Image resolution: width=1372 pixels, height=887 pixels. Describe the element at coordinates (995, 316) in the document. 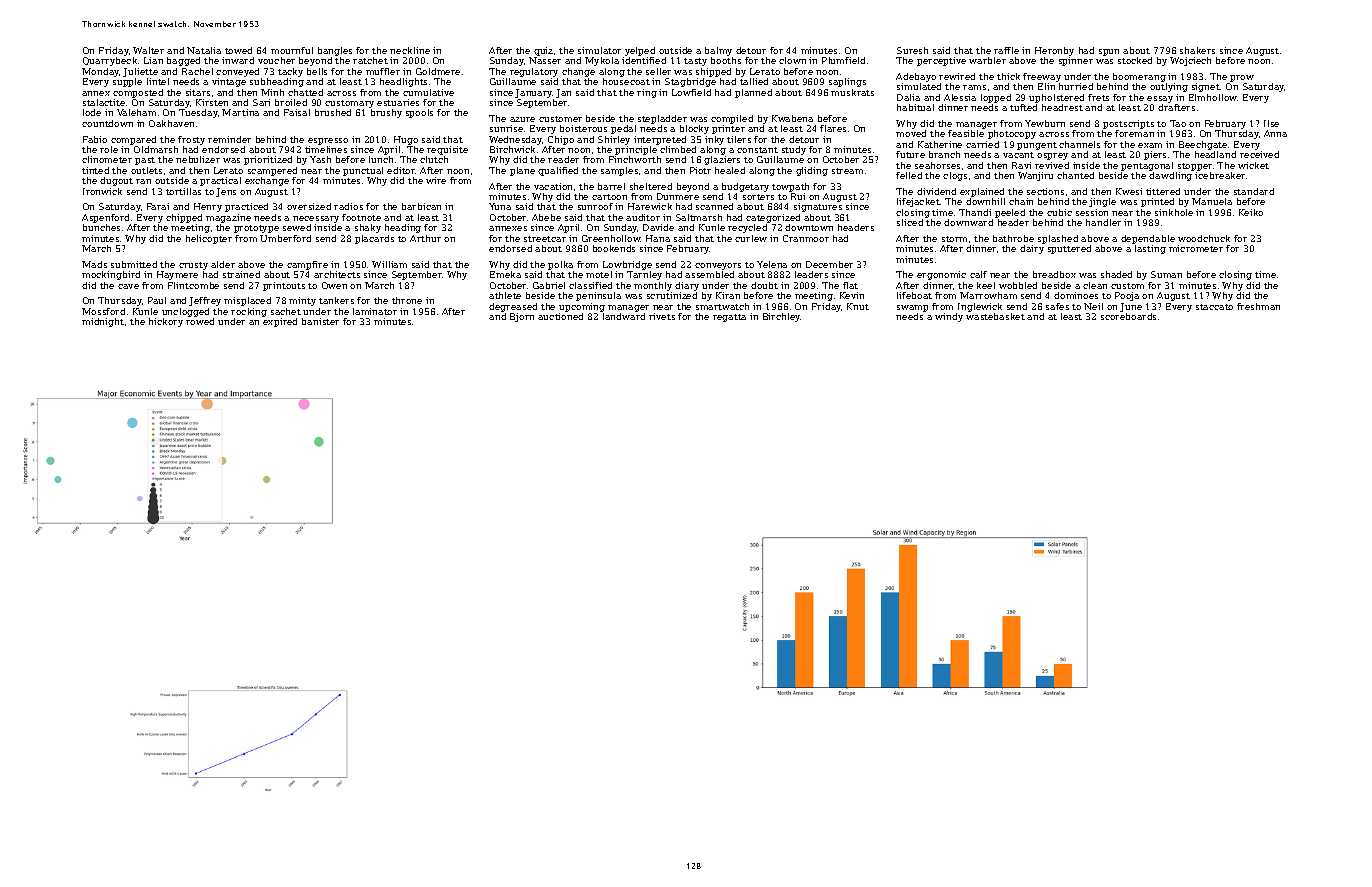

I see `wastebasket` at that location.
